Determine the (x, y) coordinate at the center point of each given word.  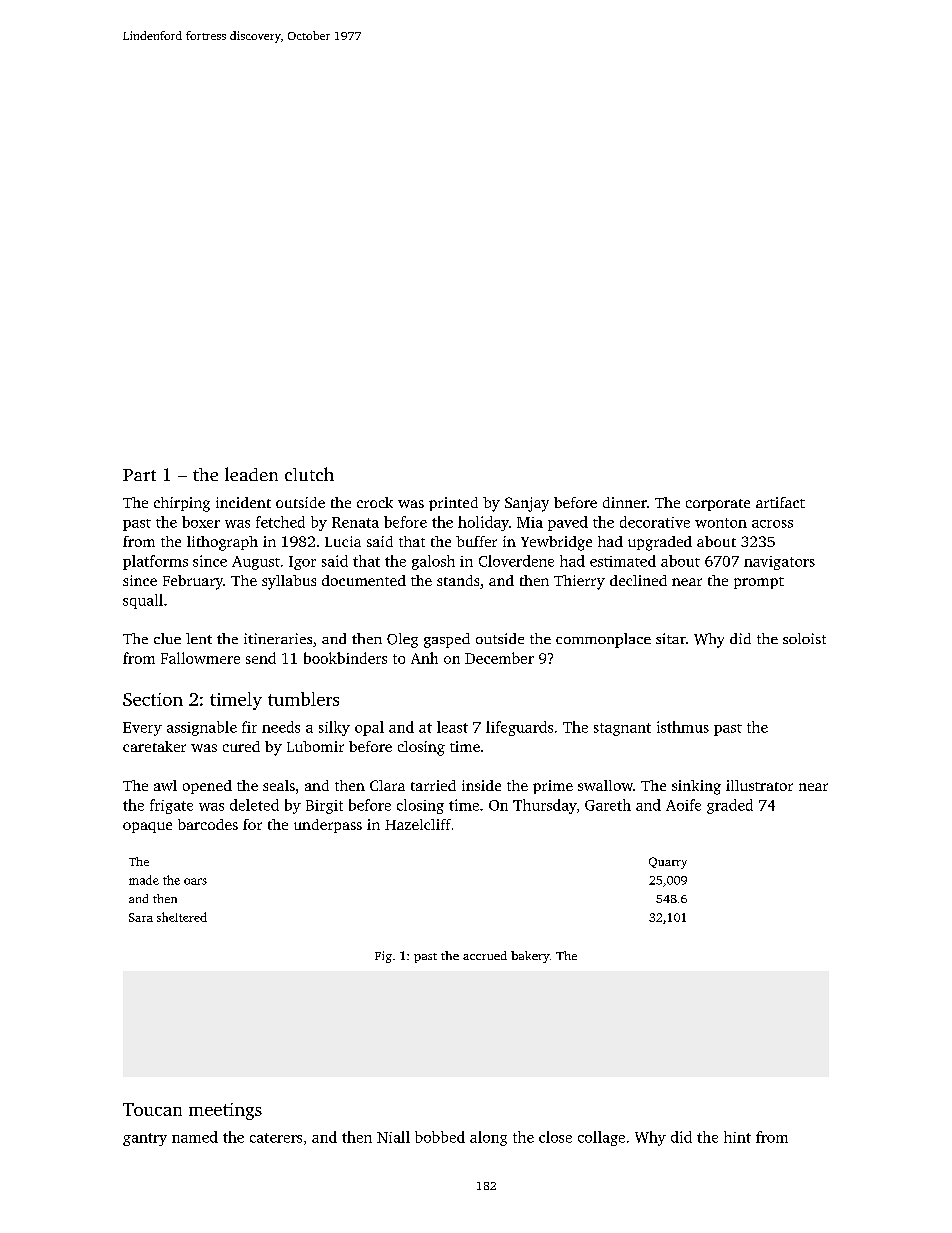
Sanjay (527, 504)
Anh (424, 658)
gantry (145, 1139)
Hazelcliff (418, 824)
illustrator (759, 785)
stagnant (622, 729)
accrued (485, 955)
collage (601, 1138)
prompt (759, 583)
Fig (383, 957)
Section (153, 699)
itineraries (278, 638)
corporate (718, 505)
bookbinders (345, 658)
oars (195, 881)
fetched (280, 522)
